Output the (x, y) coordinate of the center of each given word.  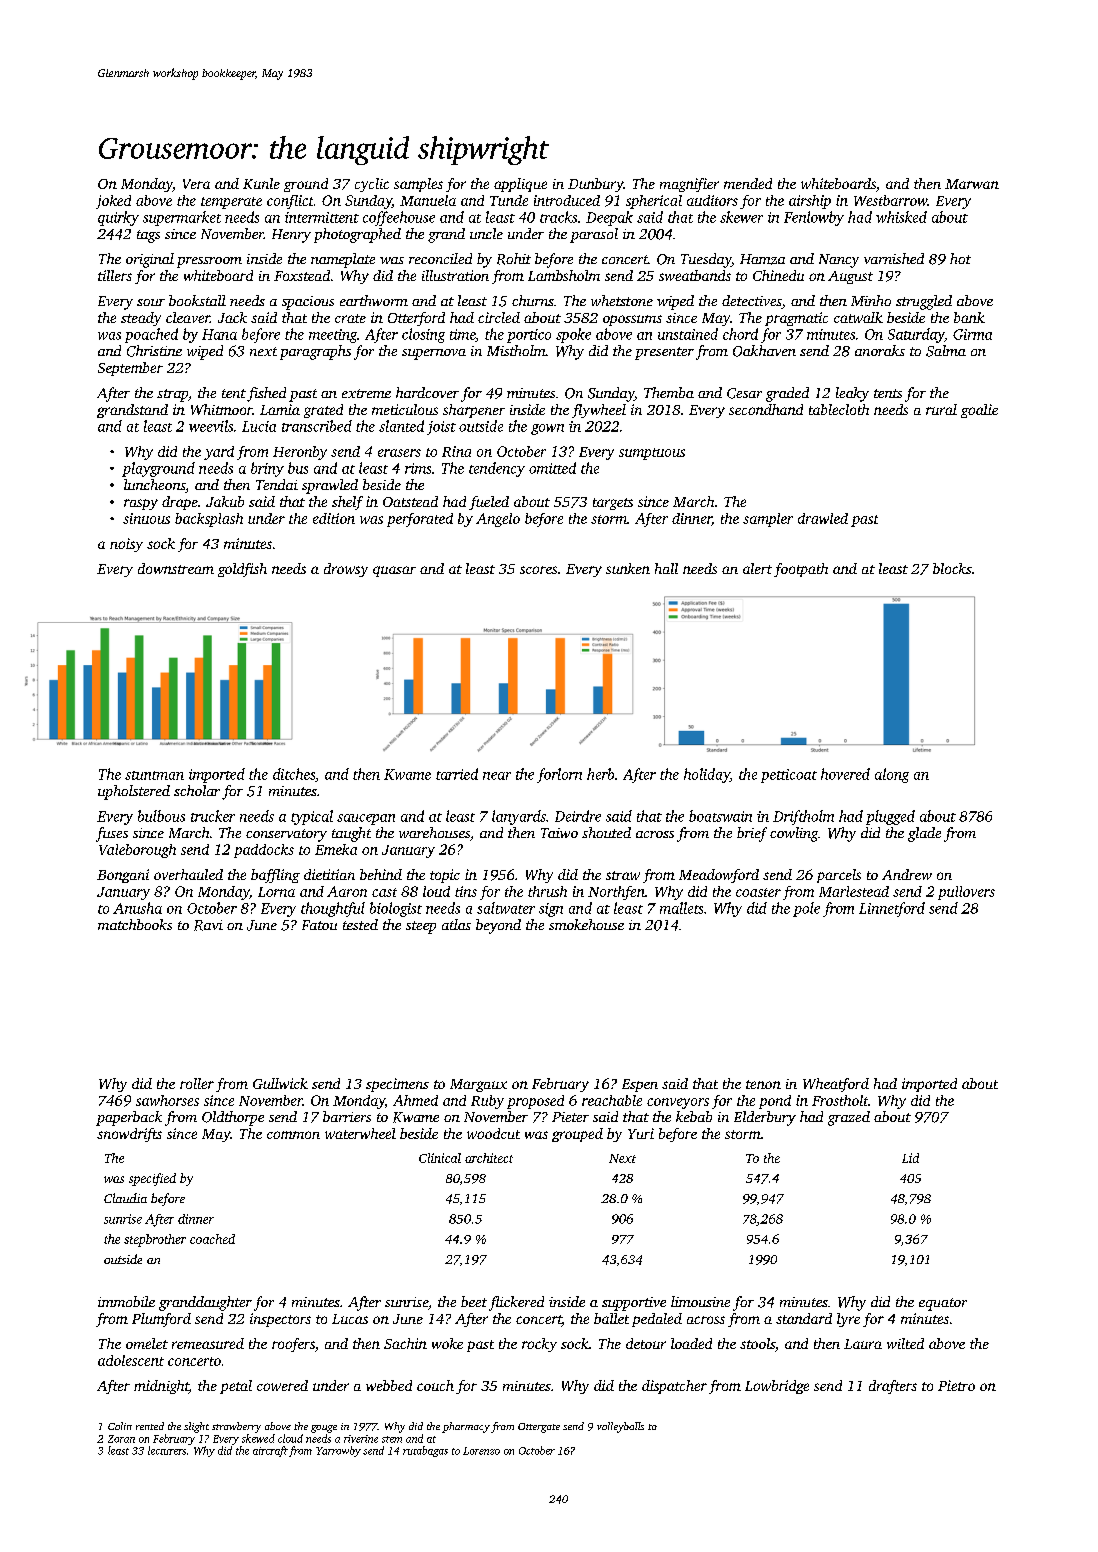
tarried (457, 774)
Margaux (478, 1085)
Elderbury (765, 1118)
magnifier (689, 185)
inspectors (280, 1320)
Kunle (261, 183)
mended (748, 183)
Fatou (319, 925)
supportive (634, 1304)
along (892, 775)
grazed (849, 1118)
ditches (294, 774)
